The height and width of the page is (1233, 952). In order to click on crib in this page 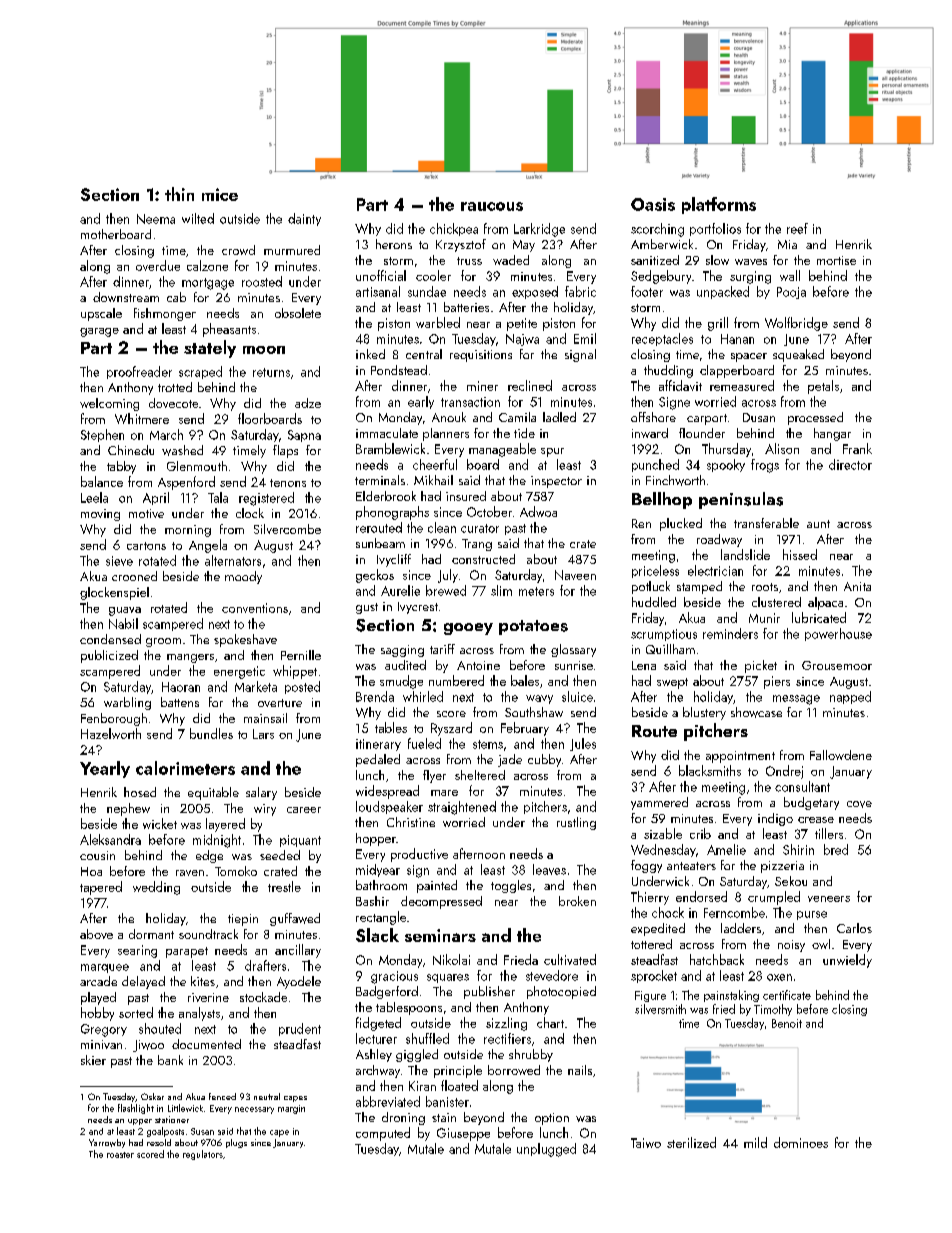, I will do `click(700, 833)`.
